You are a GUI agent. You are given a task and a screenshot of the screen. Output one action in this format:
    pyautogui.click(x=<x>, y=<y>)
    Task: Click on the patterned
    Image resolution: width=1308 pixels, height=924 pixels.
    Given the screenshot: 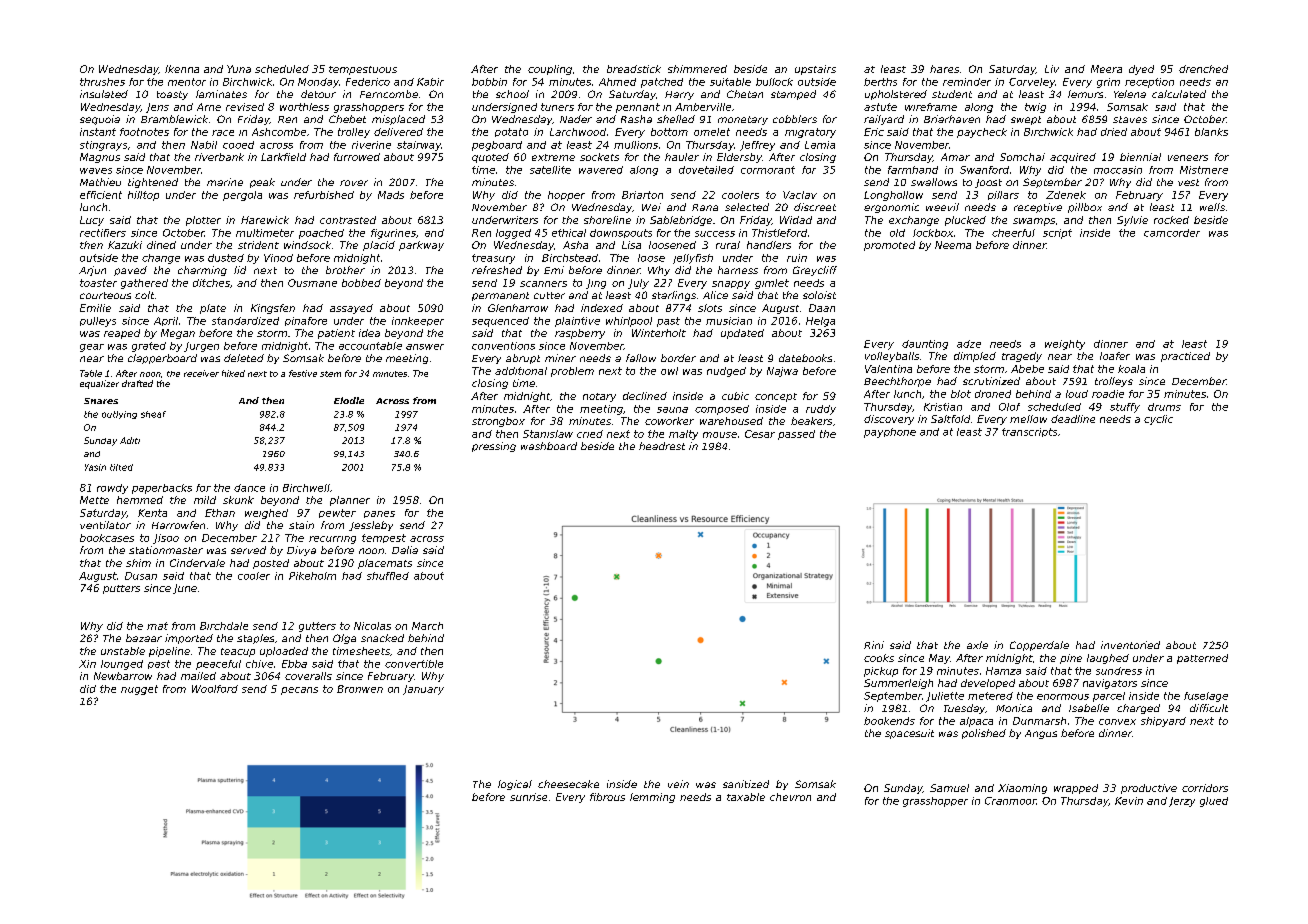 What is the action you would take?
    pyautogui.click(x=1202, y=659)
